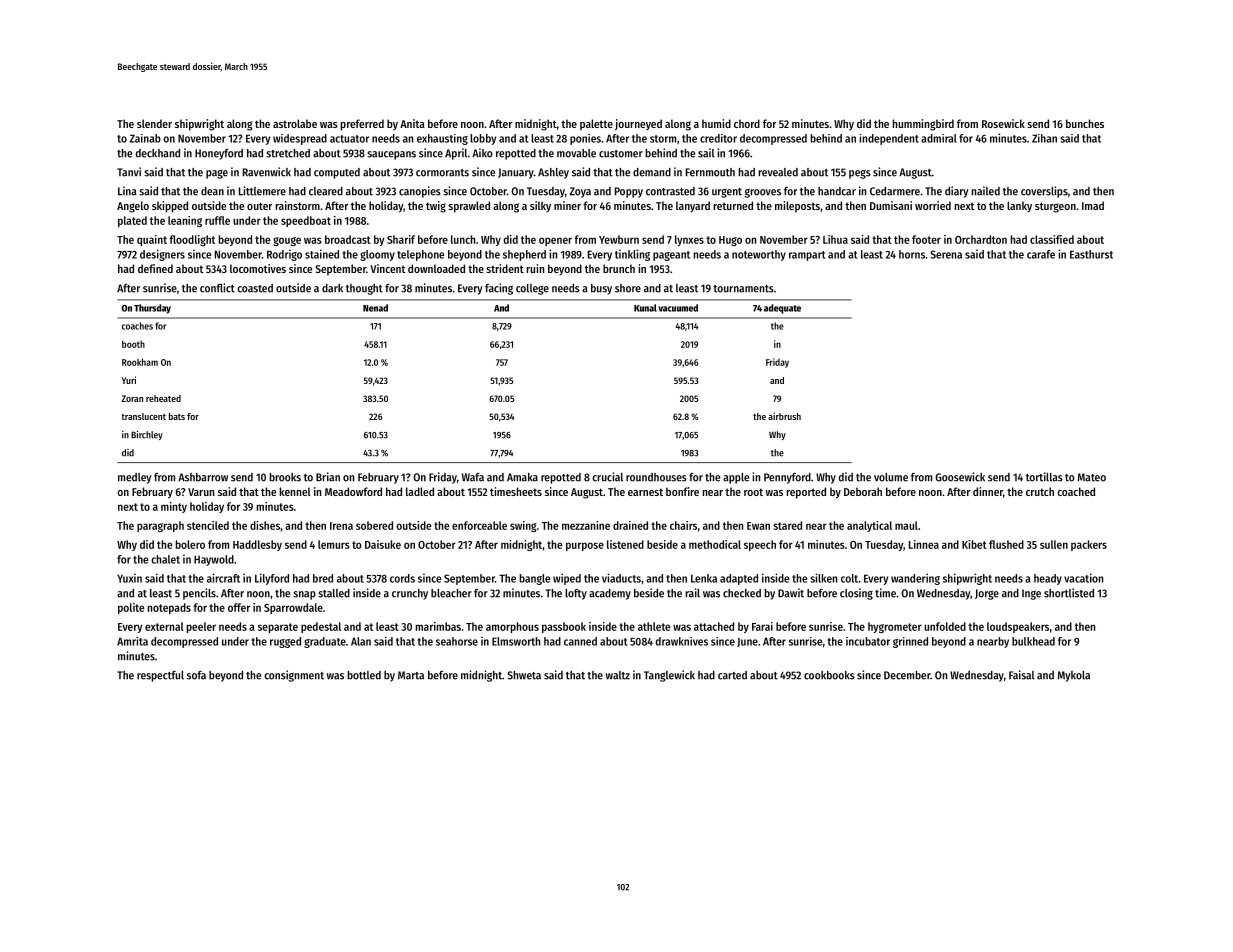 Image resolution: width=1233 pixels, height=952 pixels. What do you see at coordinates (214, 560) in the document?
I see `Haywold` at bounding box center [214, 560].
